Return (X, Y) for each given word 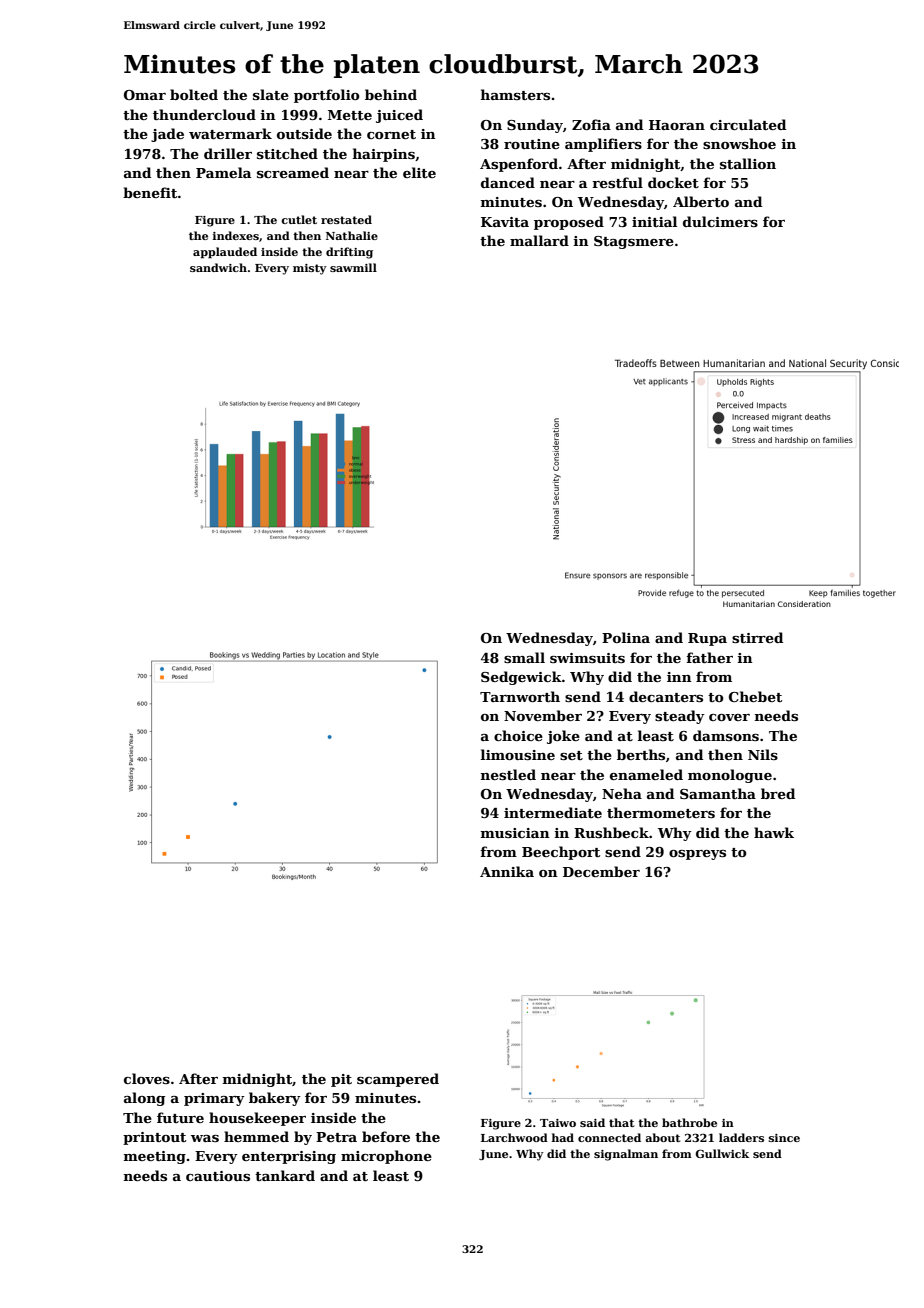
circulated (748, 124)
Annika (507, 871)
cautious (218, 1176)
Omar (145, 95)
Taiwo (558, 1123)
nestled (508, 774)
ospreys (697, 855)
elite (419, 172)
